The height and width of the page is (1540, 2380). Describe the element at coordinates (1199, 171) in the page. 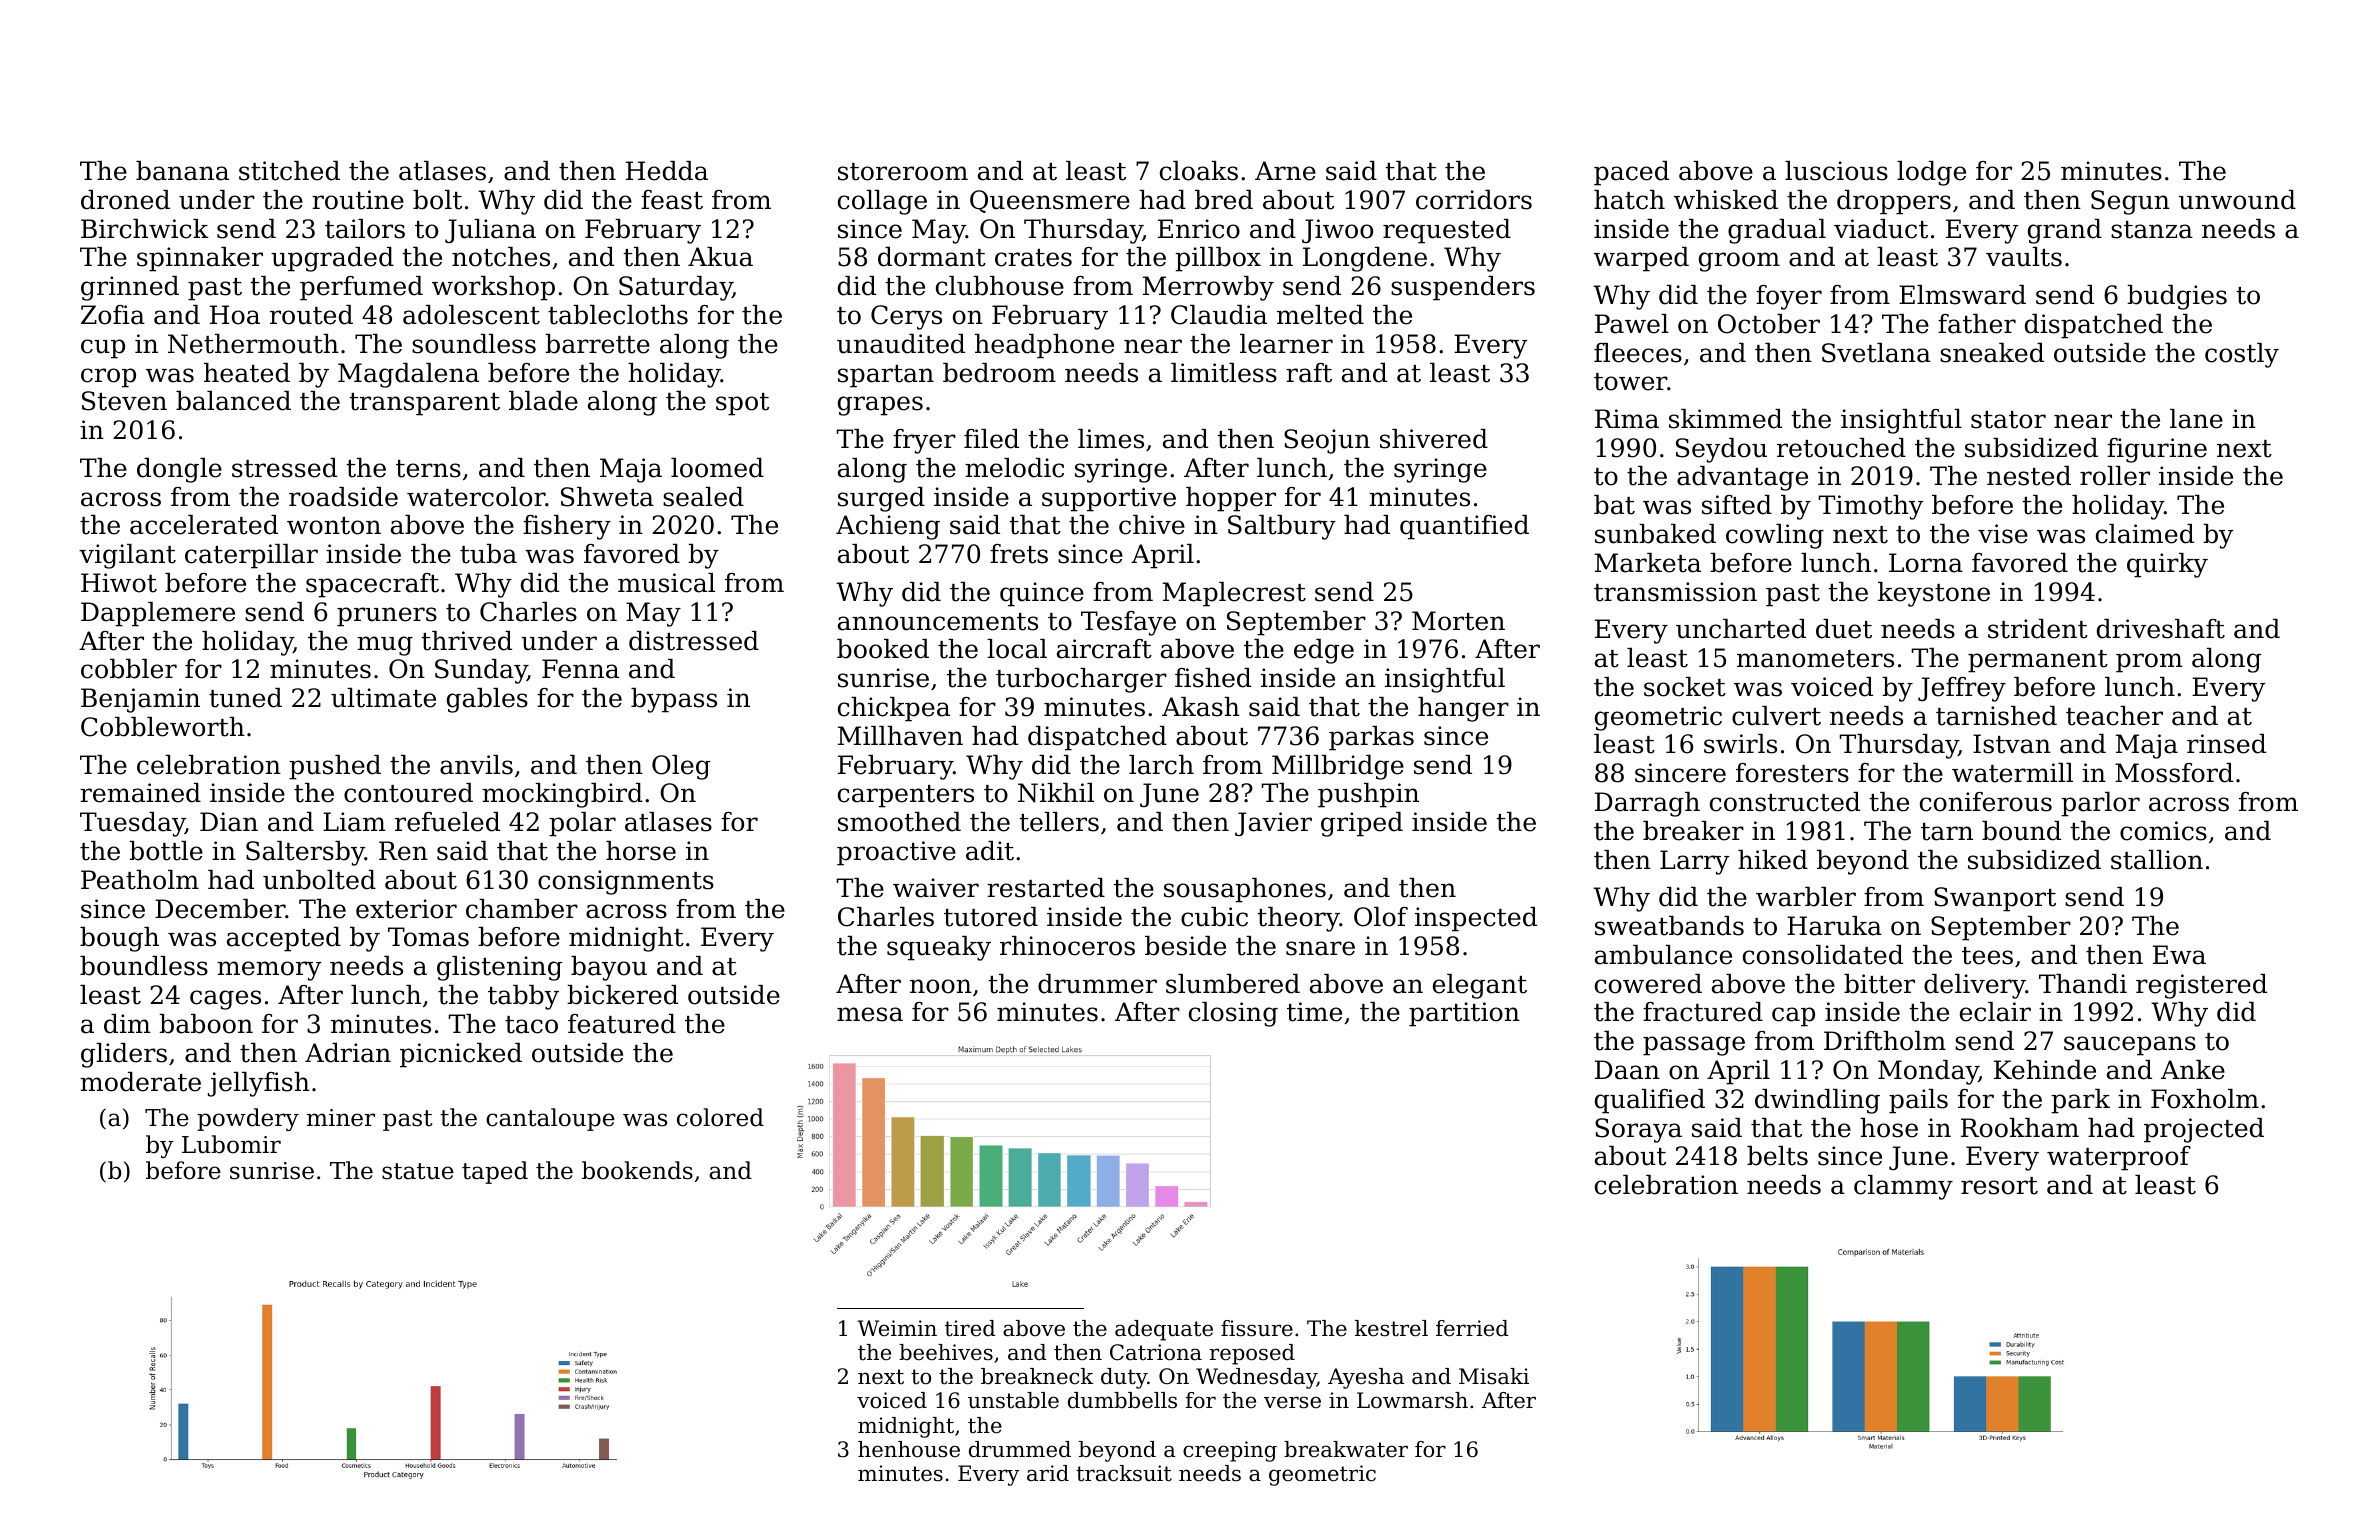

I see `cloaks` at that location.
